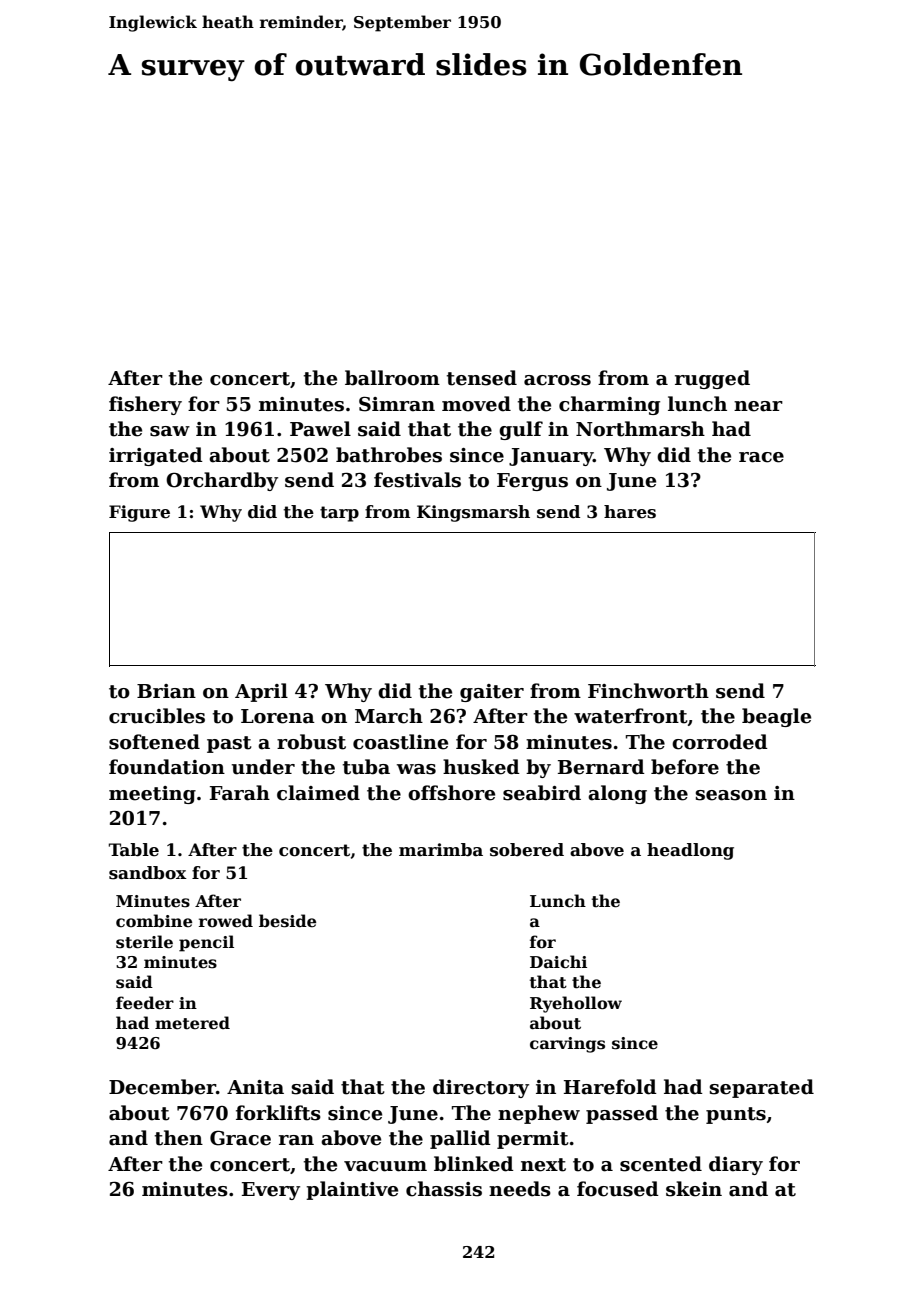 The width and height of the image is (924, 1314). What do you see at coordinates (640, 429) in the image?
I see `Northmarsh` at bounding box center [640, 429].
